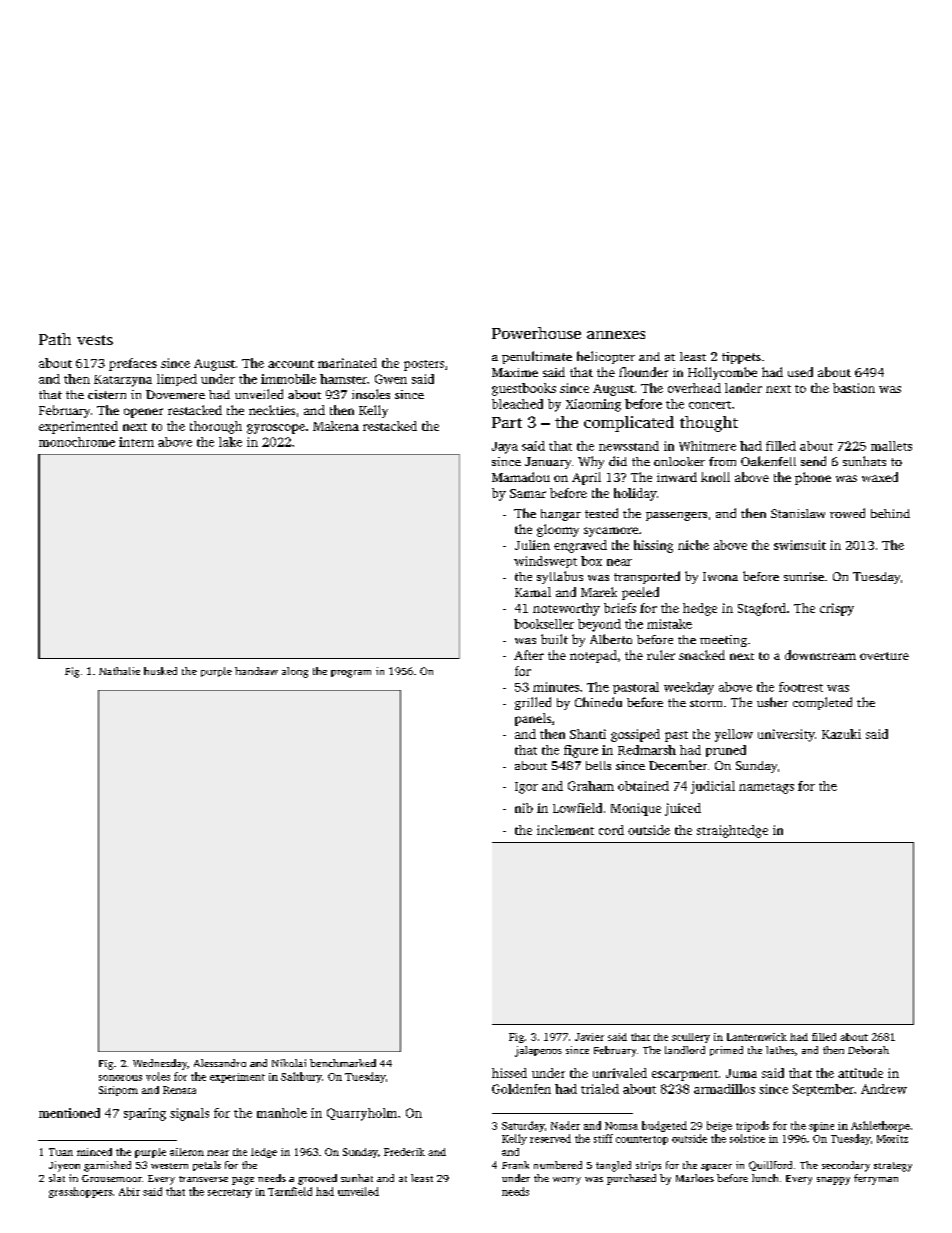 Image resolution: width=952 pixels, height=1233 pixels. I want to click on strategy, so click(893, 1167).
